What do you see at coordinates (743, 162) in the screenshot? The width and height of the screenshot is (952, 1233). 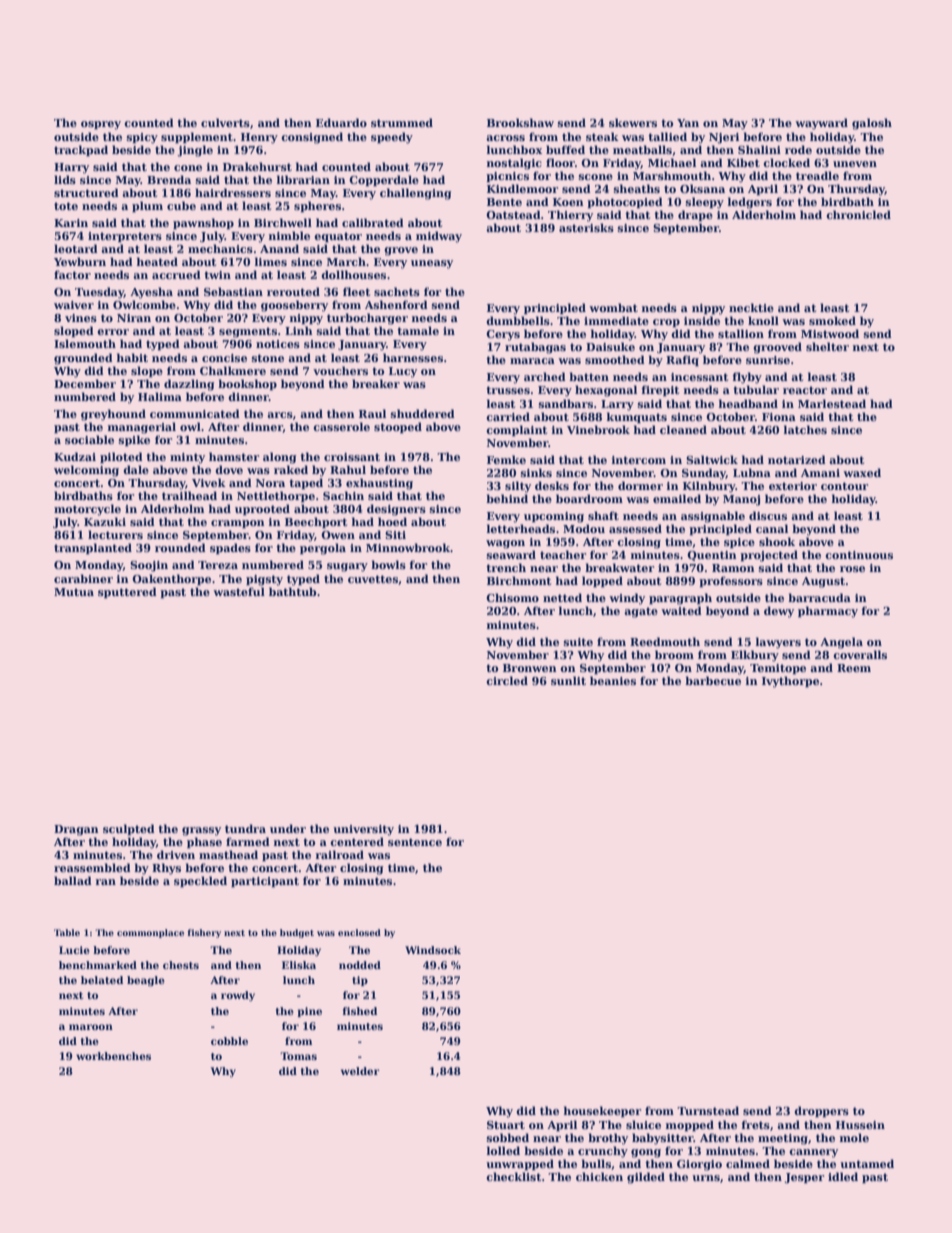 I see `Kibet` at bounding box center [743, 162].
